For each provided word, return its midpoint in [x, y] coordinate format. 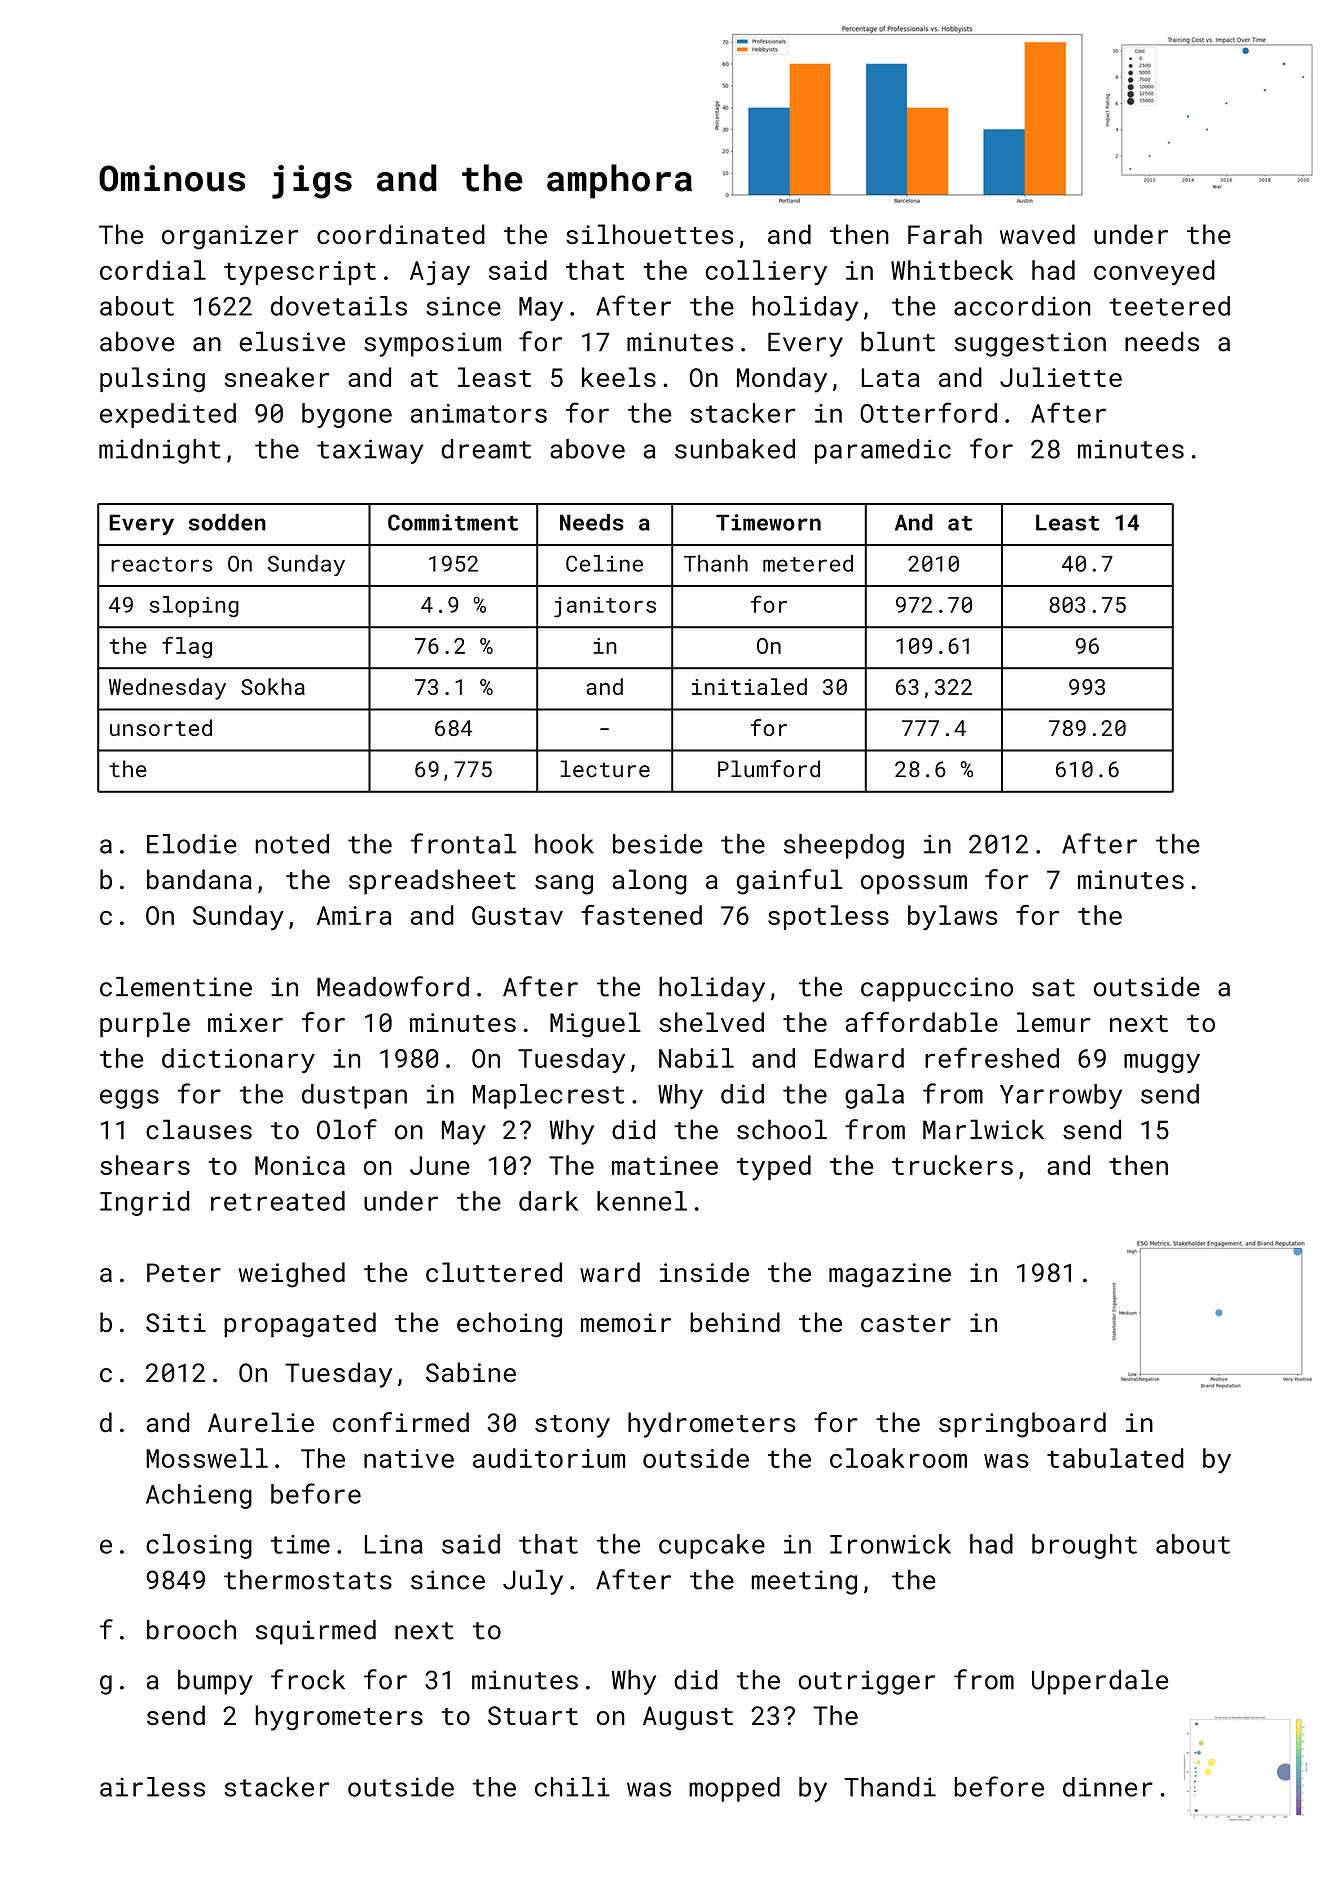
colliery [766, 272]
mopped [734, 1789]
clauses [199, 1129]
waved [1037, 234]
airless [152, 1787]
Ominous [172, 178]
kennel [642, 1201]
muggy [1162, 1063]
